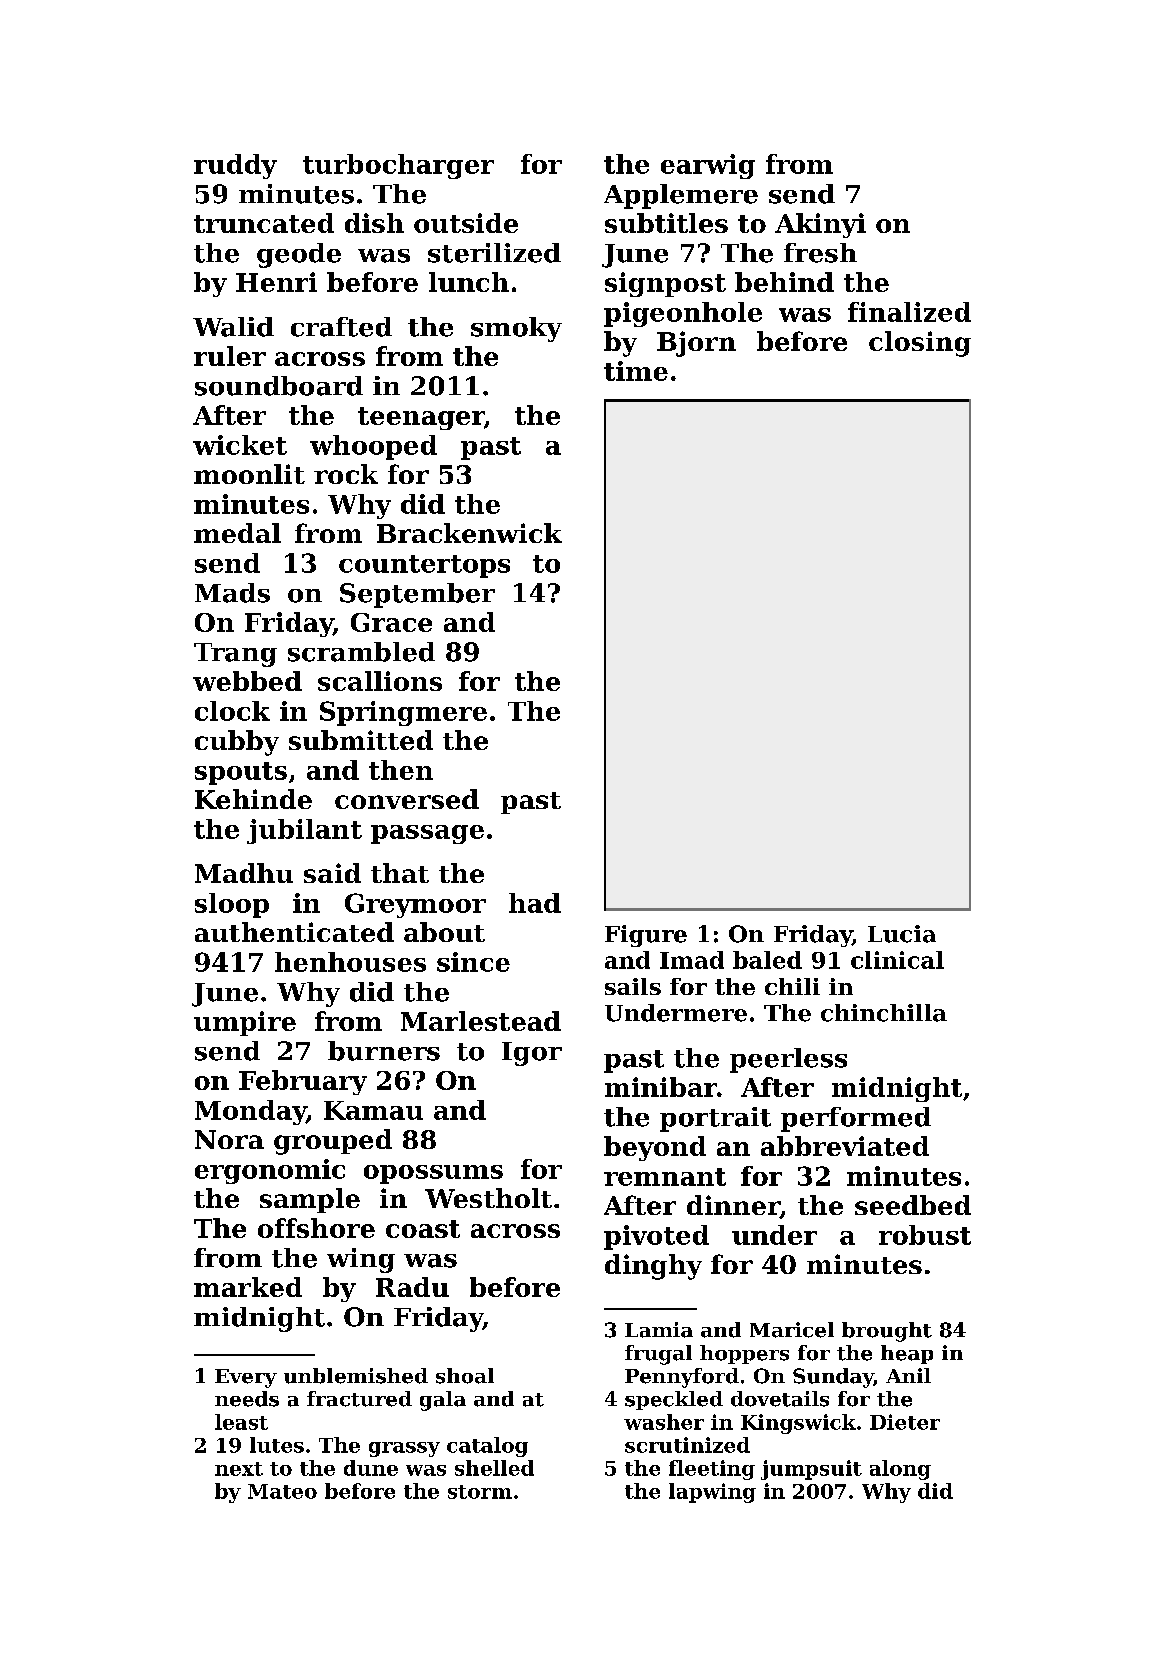  I want to click on abbreviated, so click(845, 1146).
